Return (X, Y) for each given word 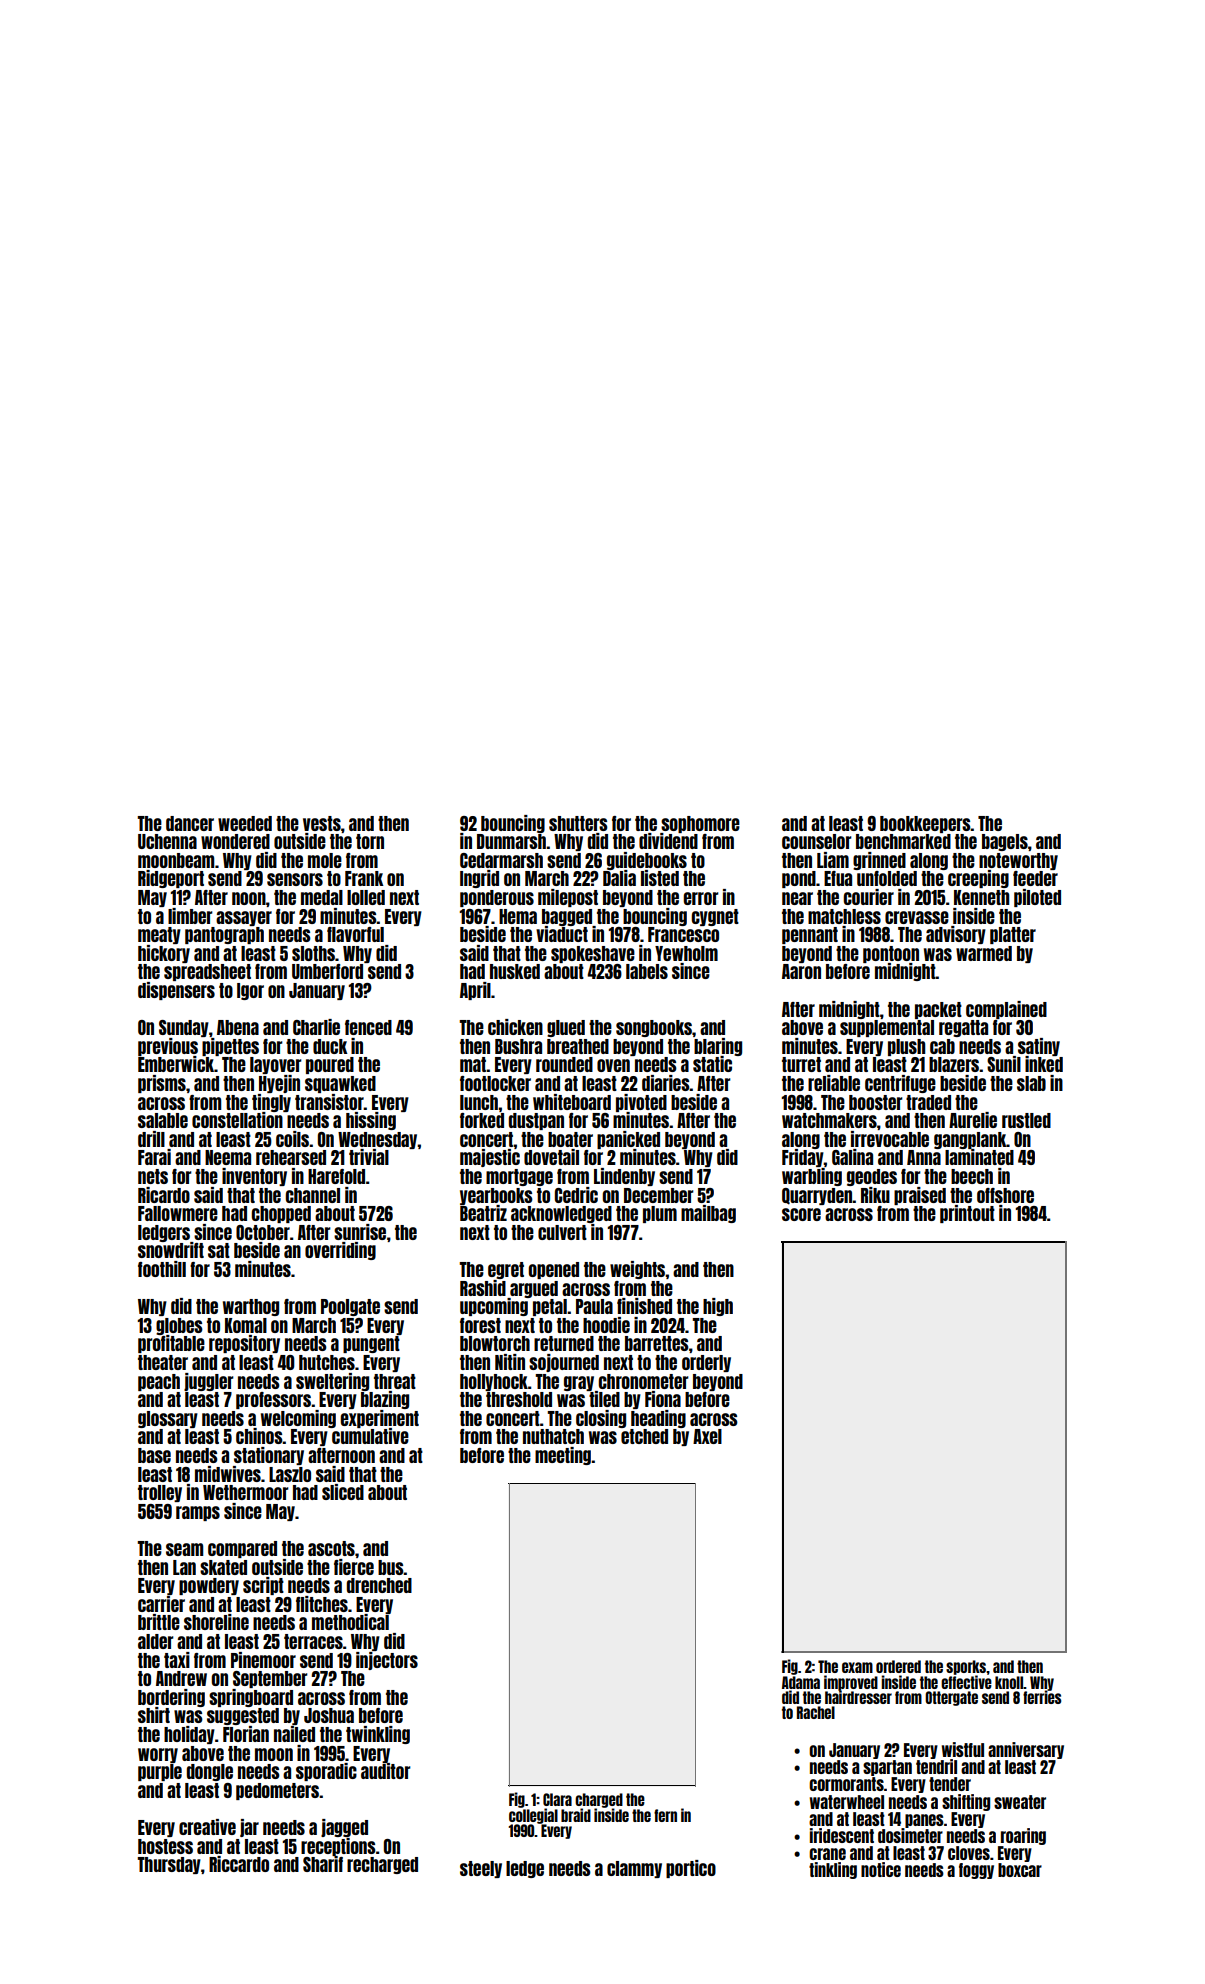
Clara (557, 1799)
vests (322, 823)
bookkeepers (925, 824)
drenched (379, 1585)
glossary (168, 1419)
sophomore (700, 824)
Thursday (169, 1865)
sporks (966, 1667)
